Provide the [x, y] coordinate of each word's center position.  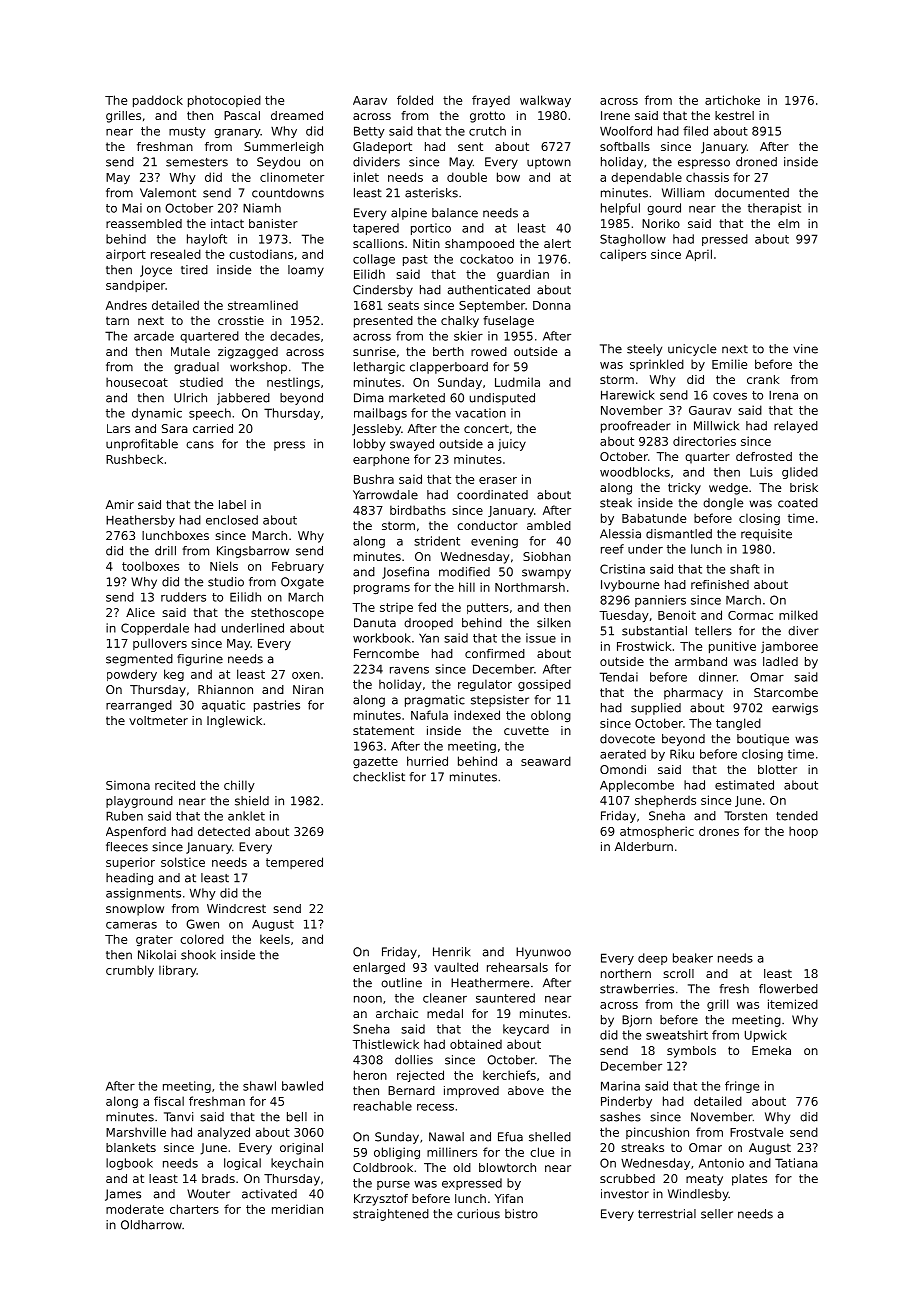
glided [800, 473]
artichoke [732, 100]
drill [165, 551]
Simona [128, 785]
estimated [744, 785]
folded [415, 100]
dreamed [297, 115]
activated [269, 1194]
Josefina [405, 573]
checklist [379, 777]
